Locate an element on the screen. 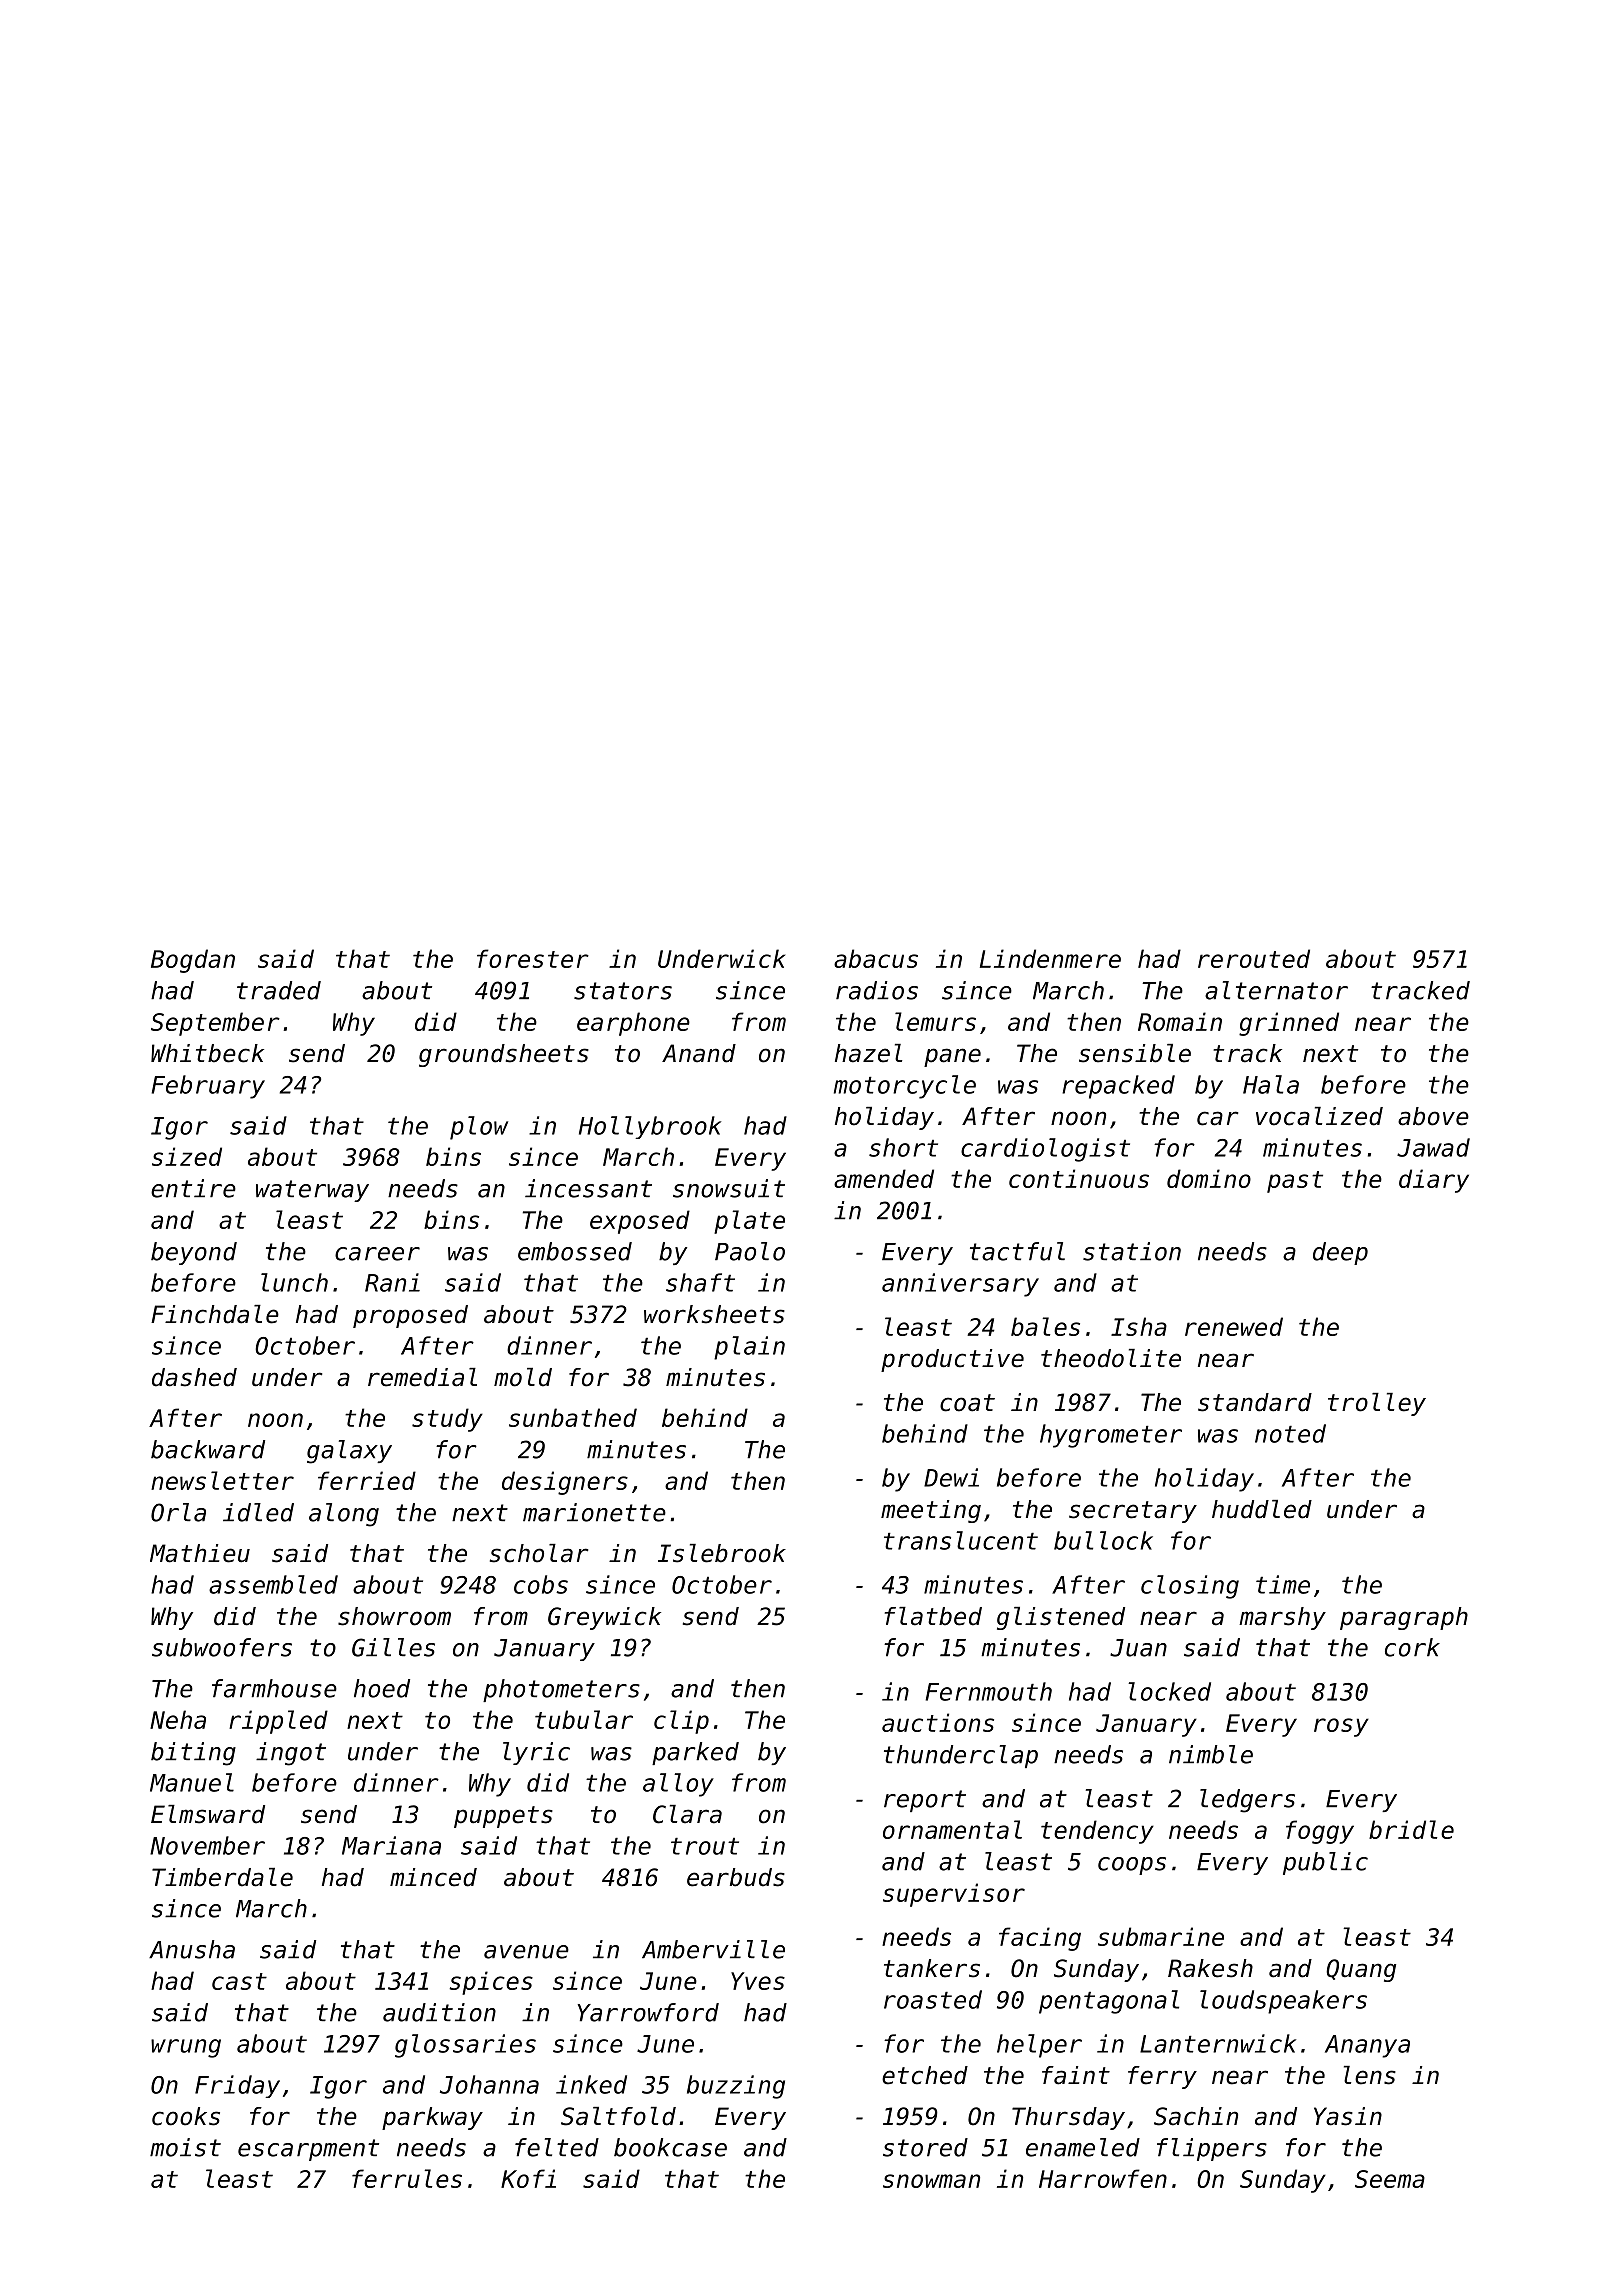  backward is located at coordinates (208, 1449).
